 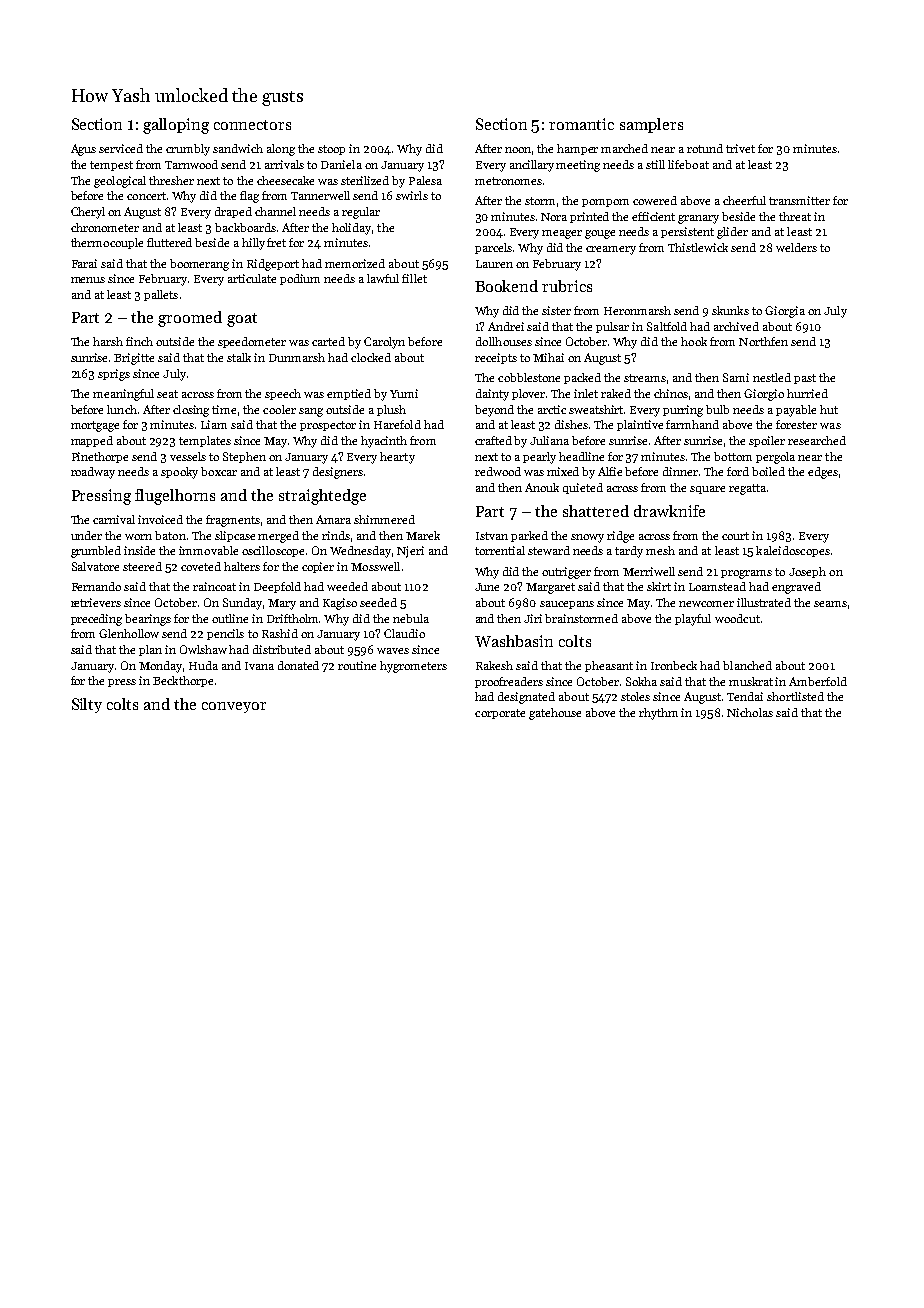 What do you see at coordinates (425, 180) in the screenshot?
I see `Palesa` at bounding box center [425, 180].
